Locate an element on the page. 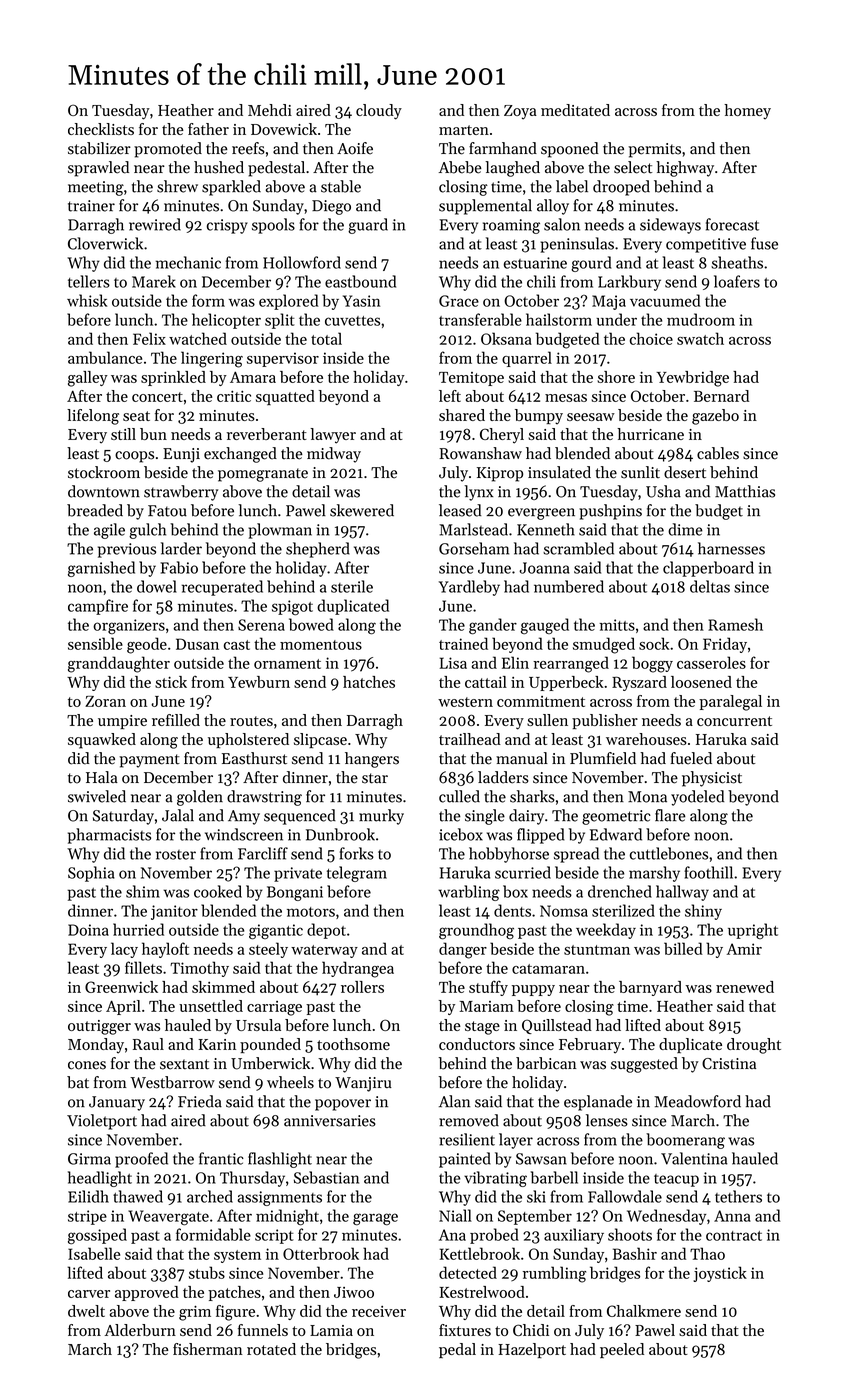 The width and height of the document is (849, 1400). meditated is located at coordinates (575, 110).
